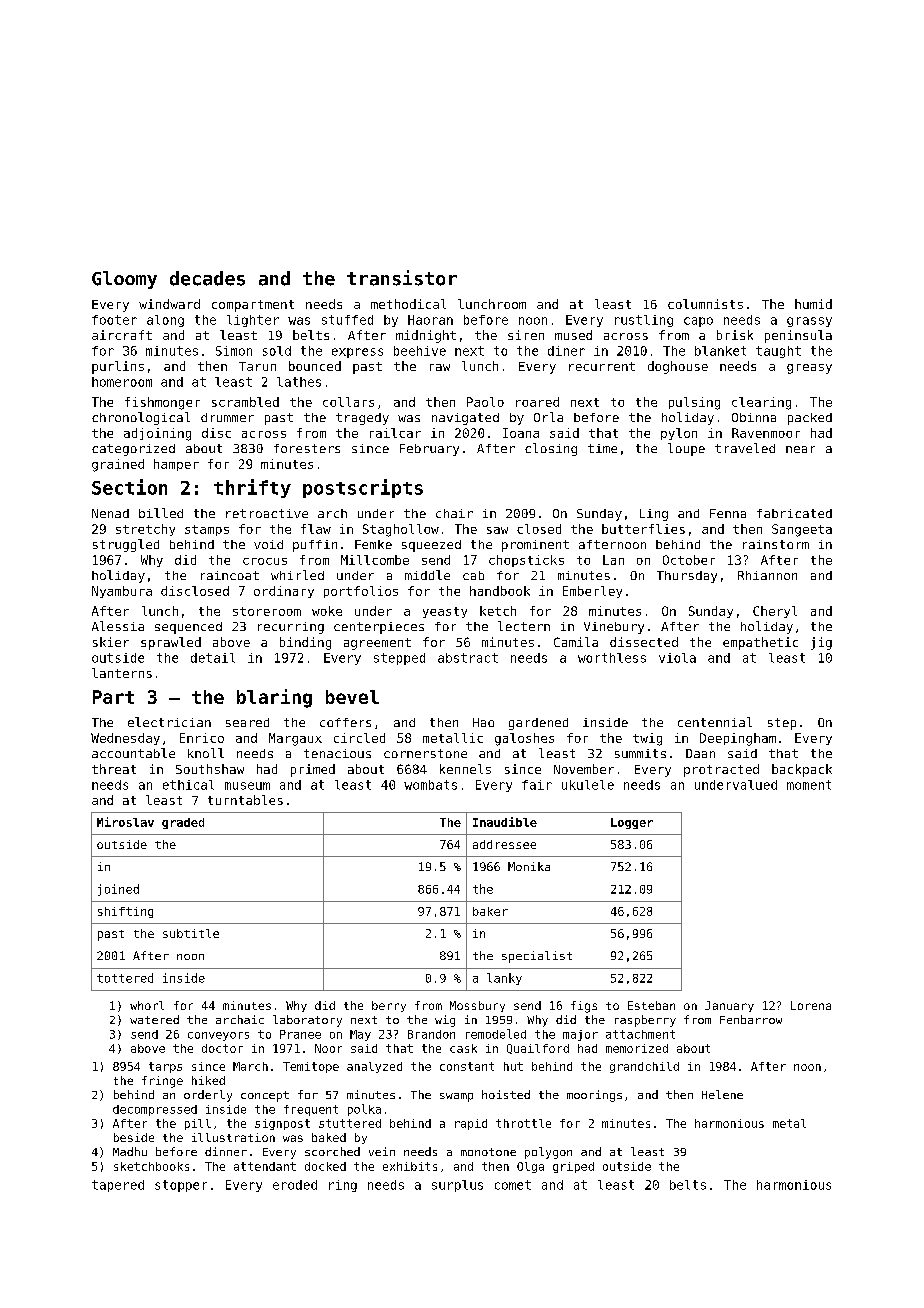  What do you see at coordinates (705, 304) in the page?
I see `columnists` at bounding box center [705, 304].
